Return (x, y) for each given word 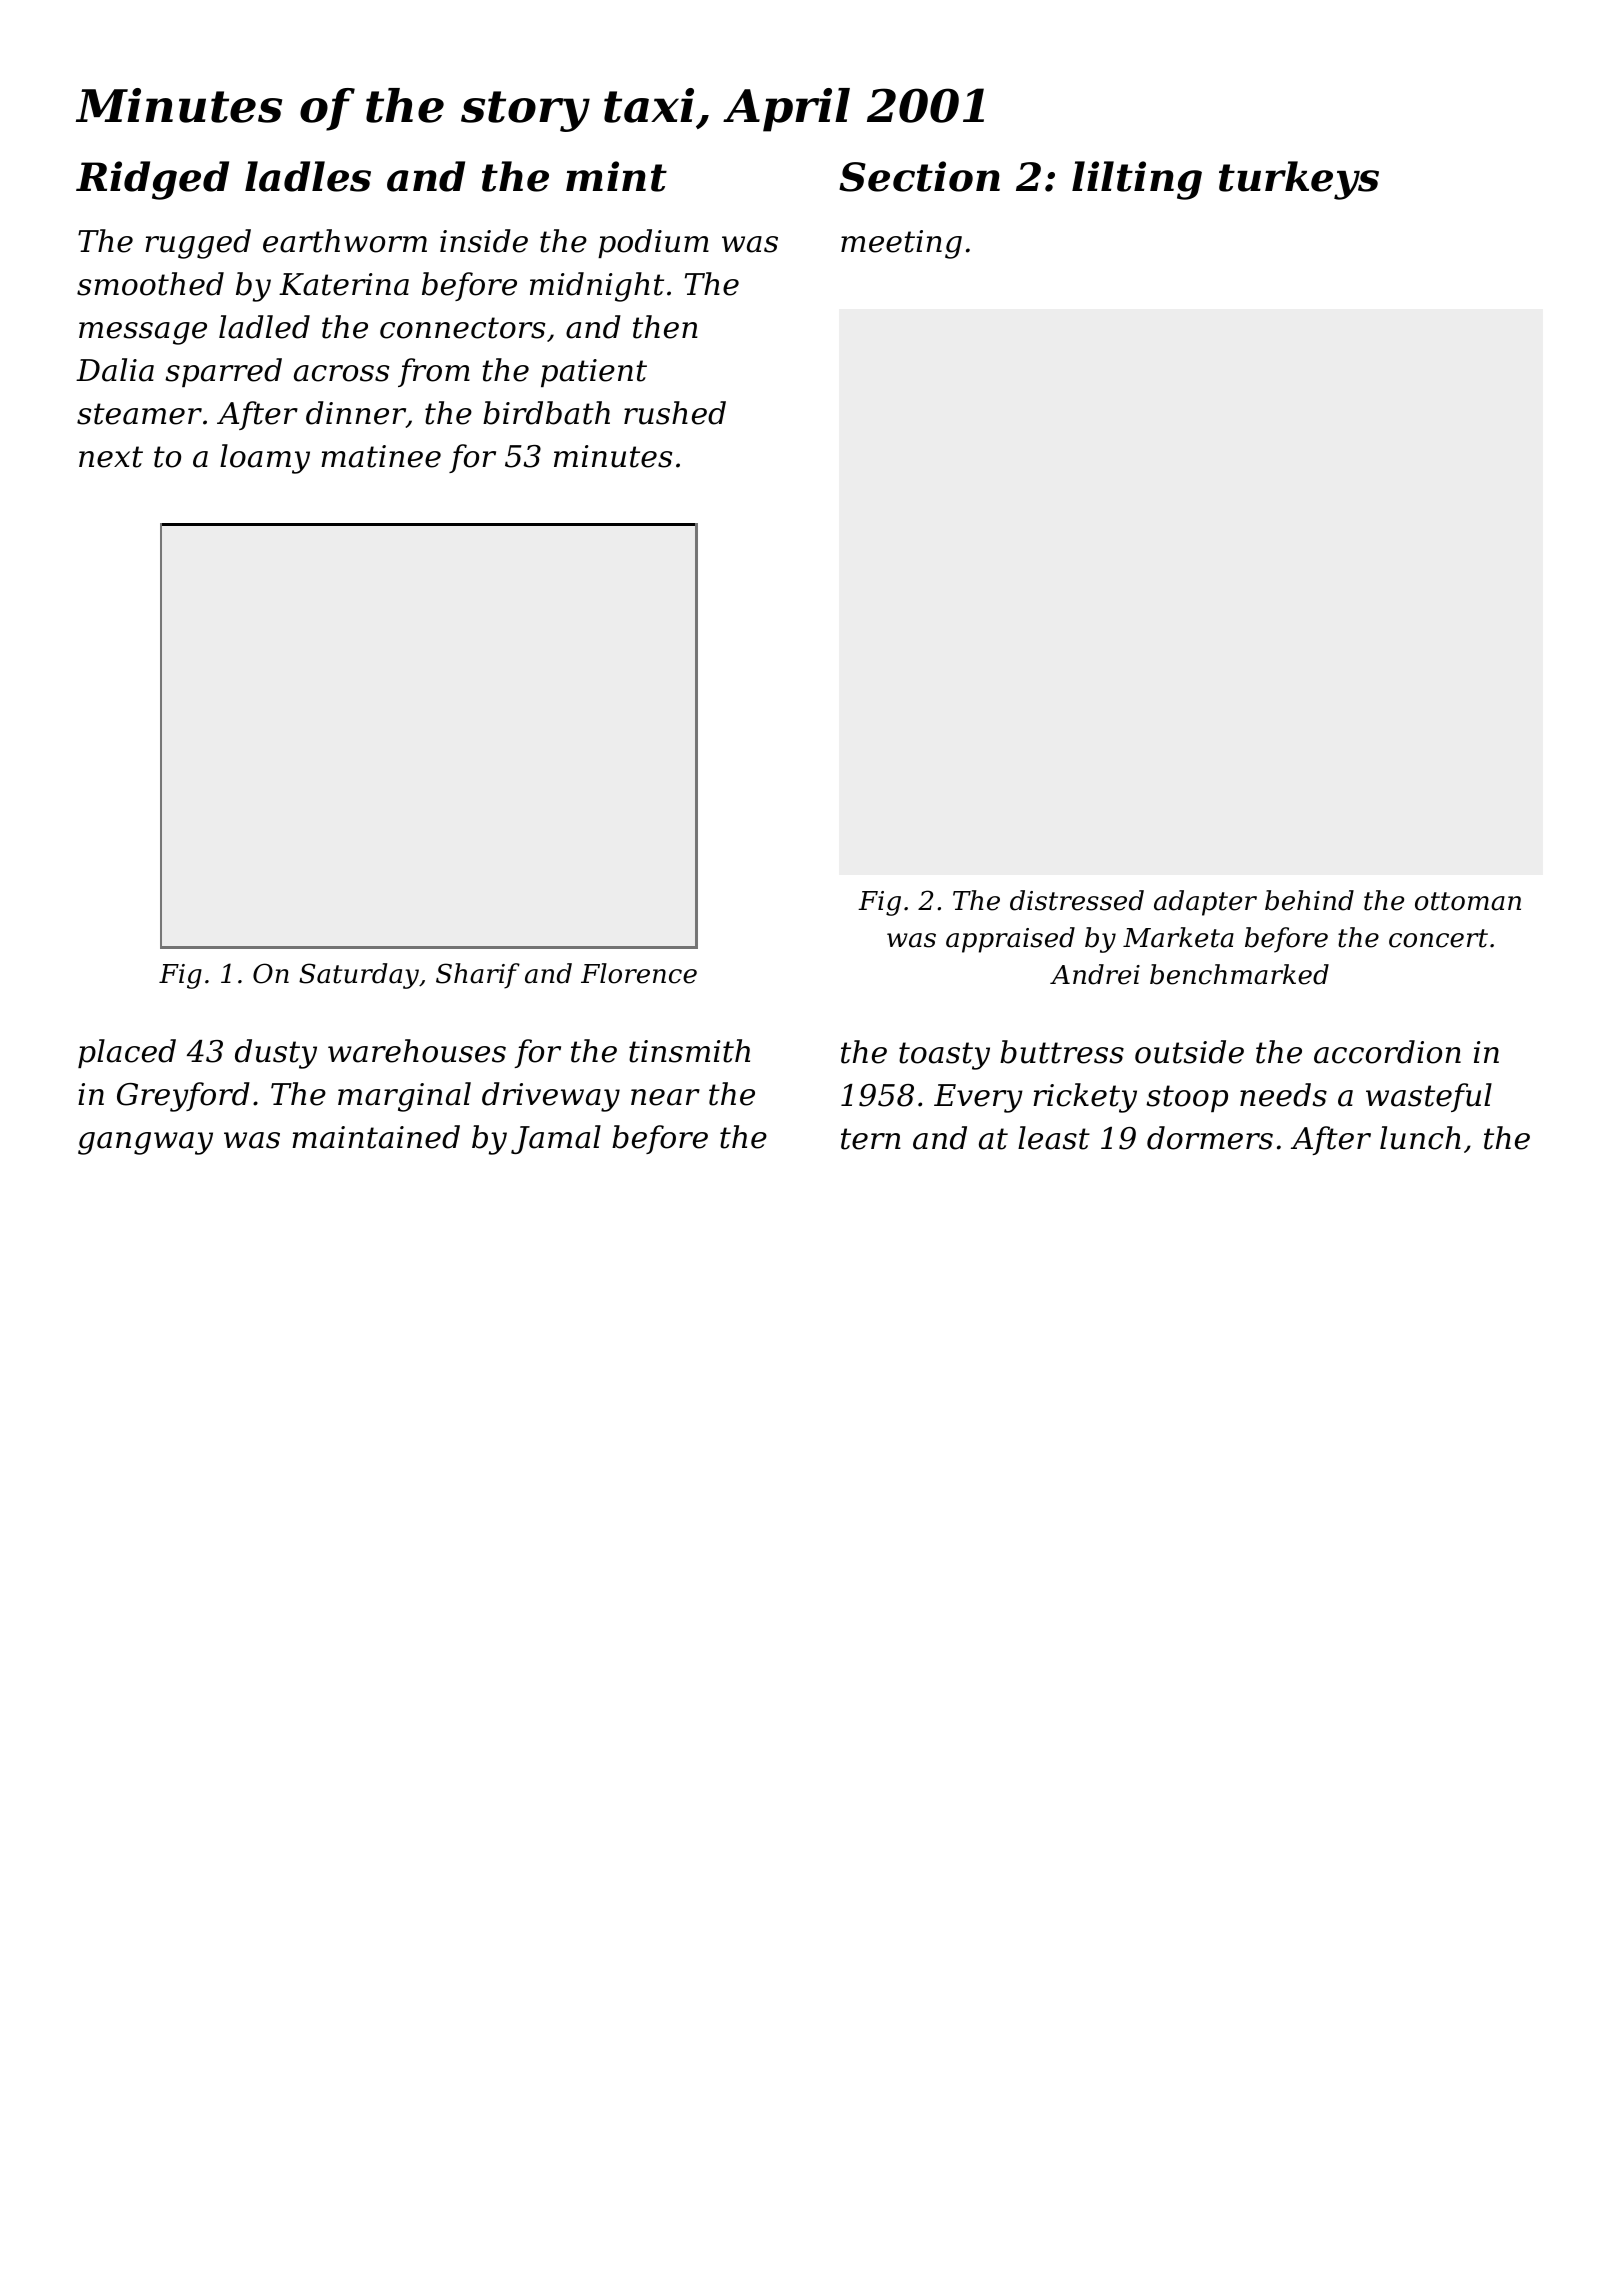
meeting (901, 244)
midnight (597, 287)
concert (1438, 938)
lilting (1137, 180)
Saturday (359, 976)
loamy (265, 459)
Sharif (478, 976)
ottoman (1468, 901)
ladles (308, 176)
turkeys (1299, 180)
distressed (1077, 900)
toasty (944, 1056)
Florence (639, 973)
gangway (145, 1143)
